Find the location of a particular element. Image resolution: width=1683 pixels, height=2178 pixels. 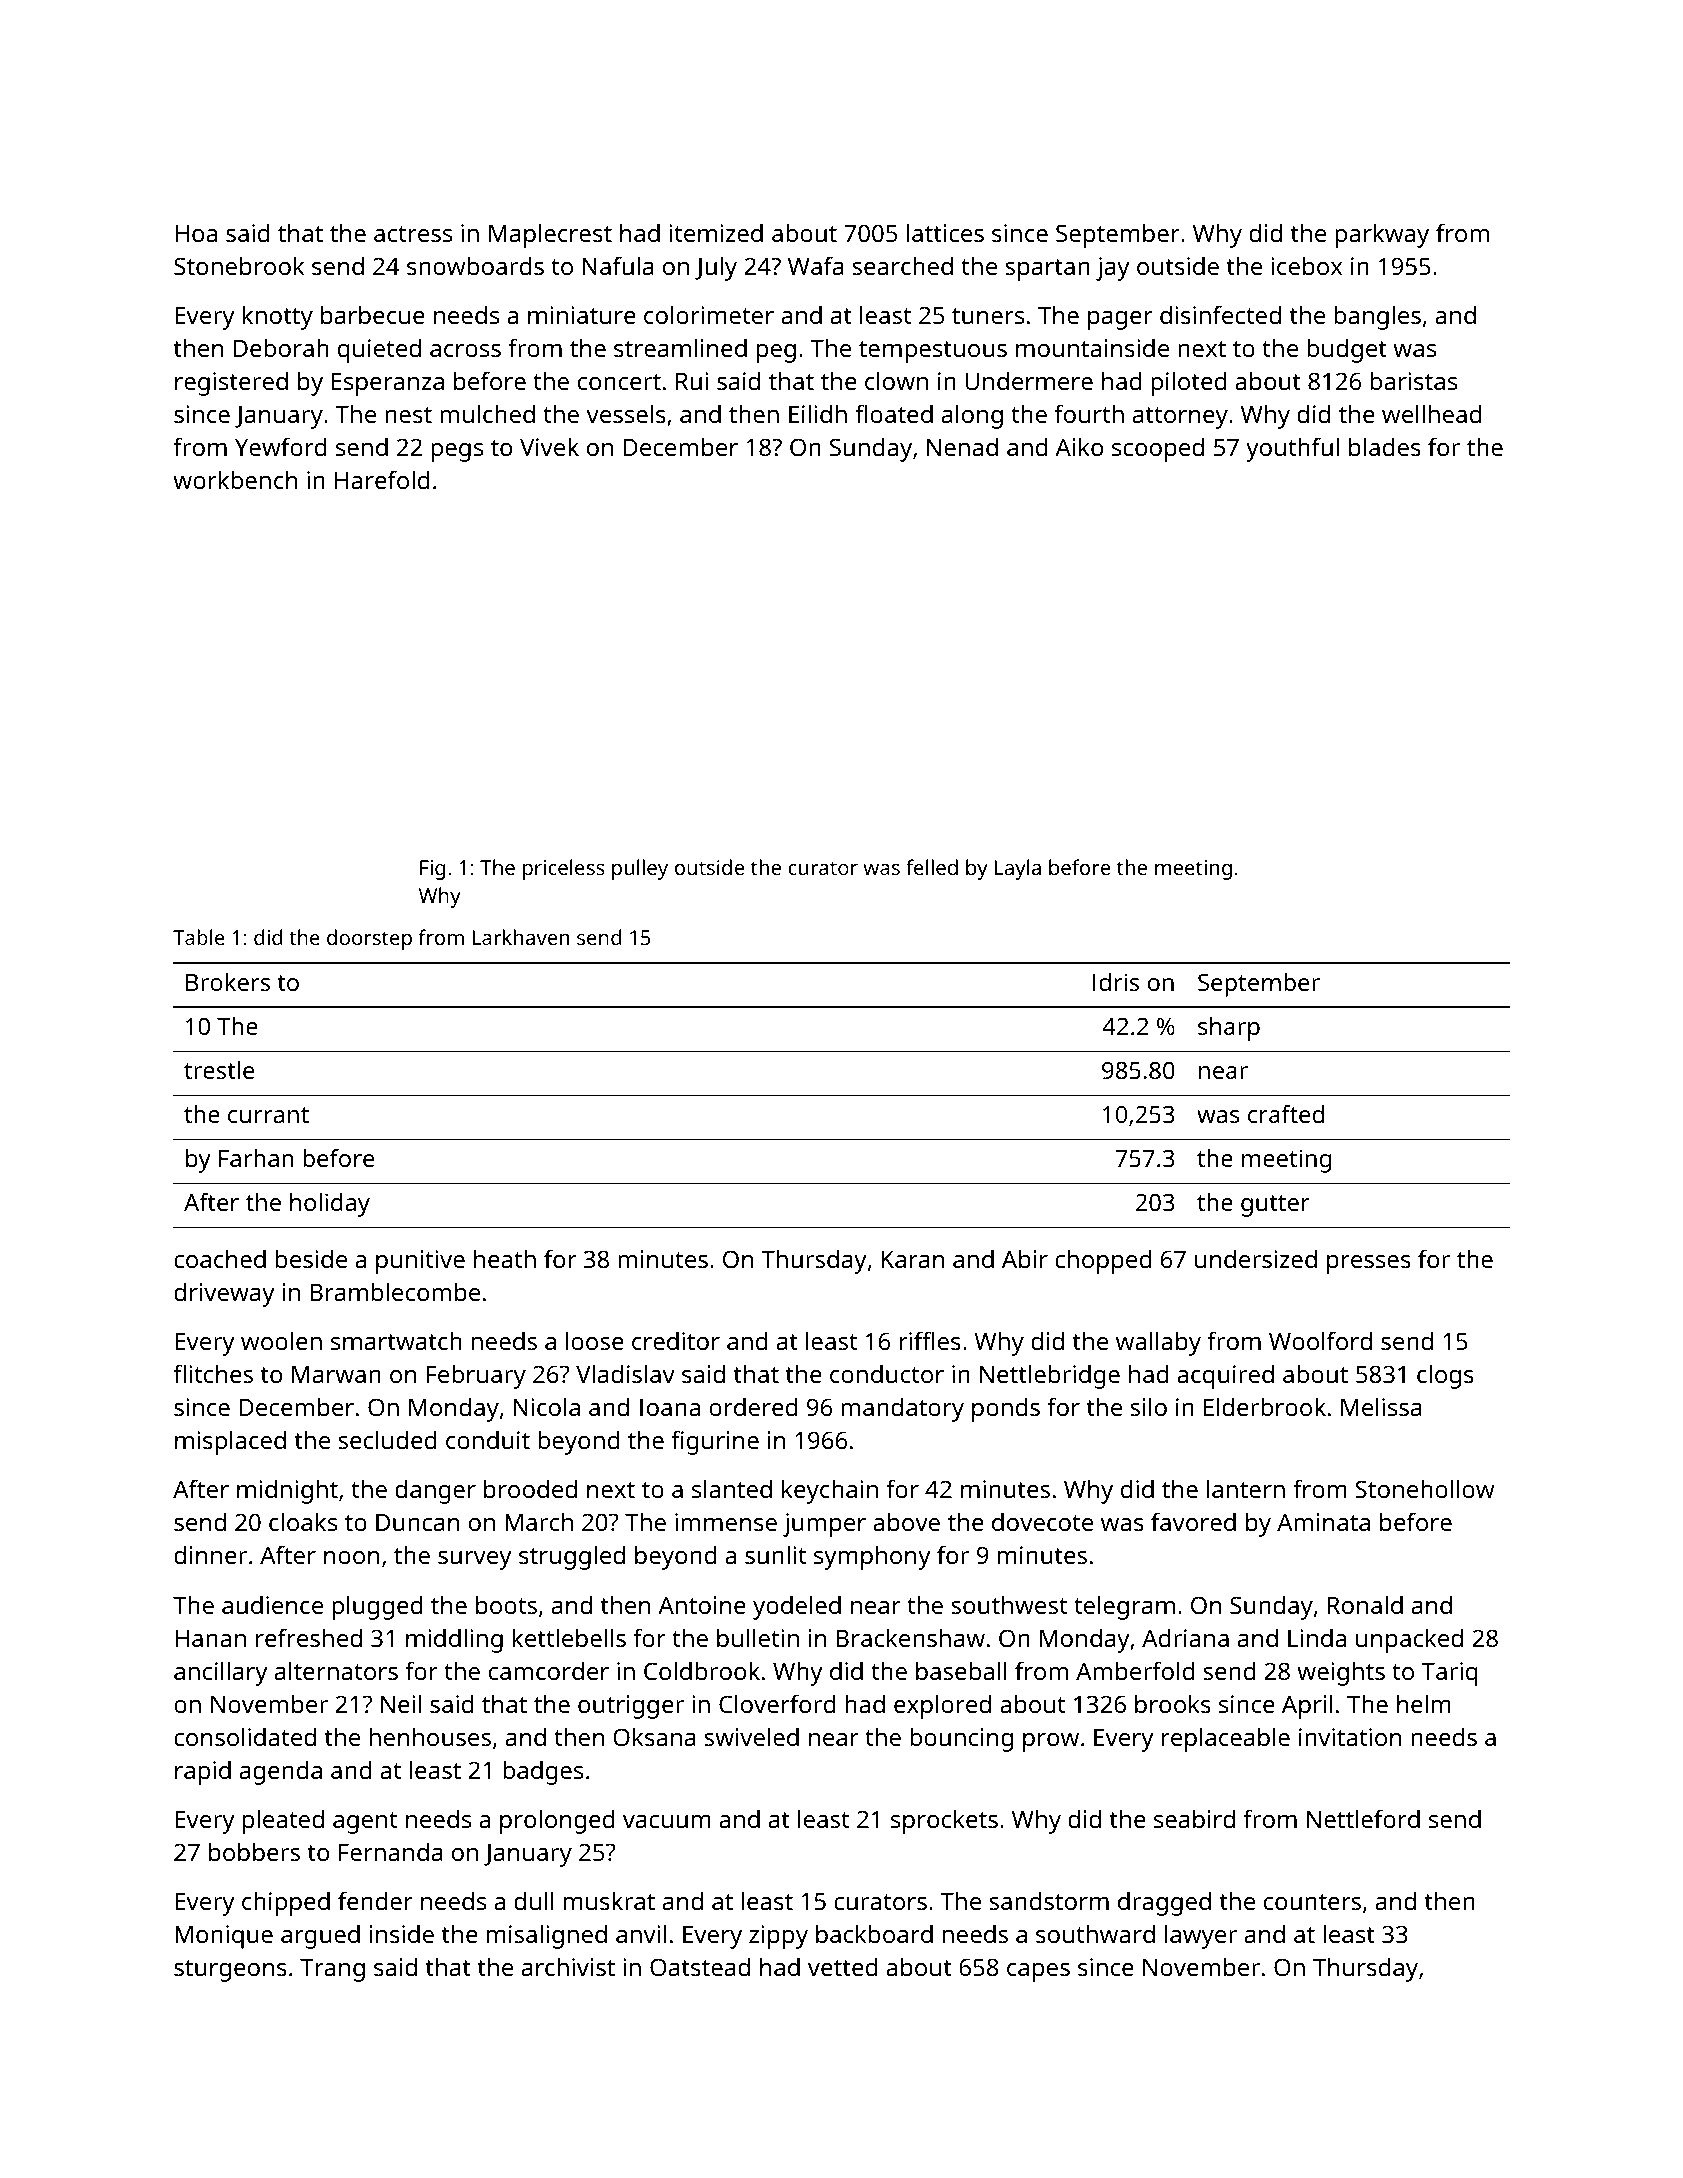

slanted is located at coordinates (732, 1488).
